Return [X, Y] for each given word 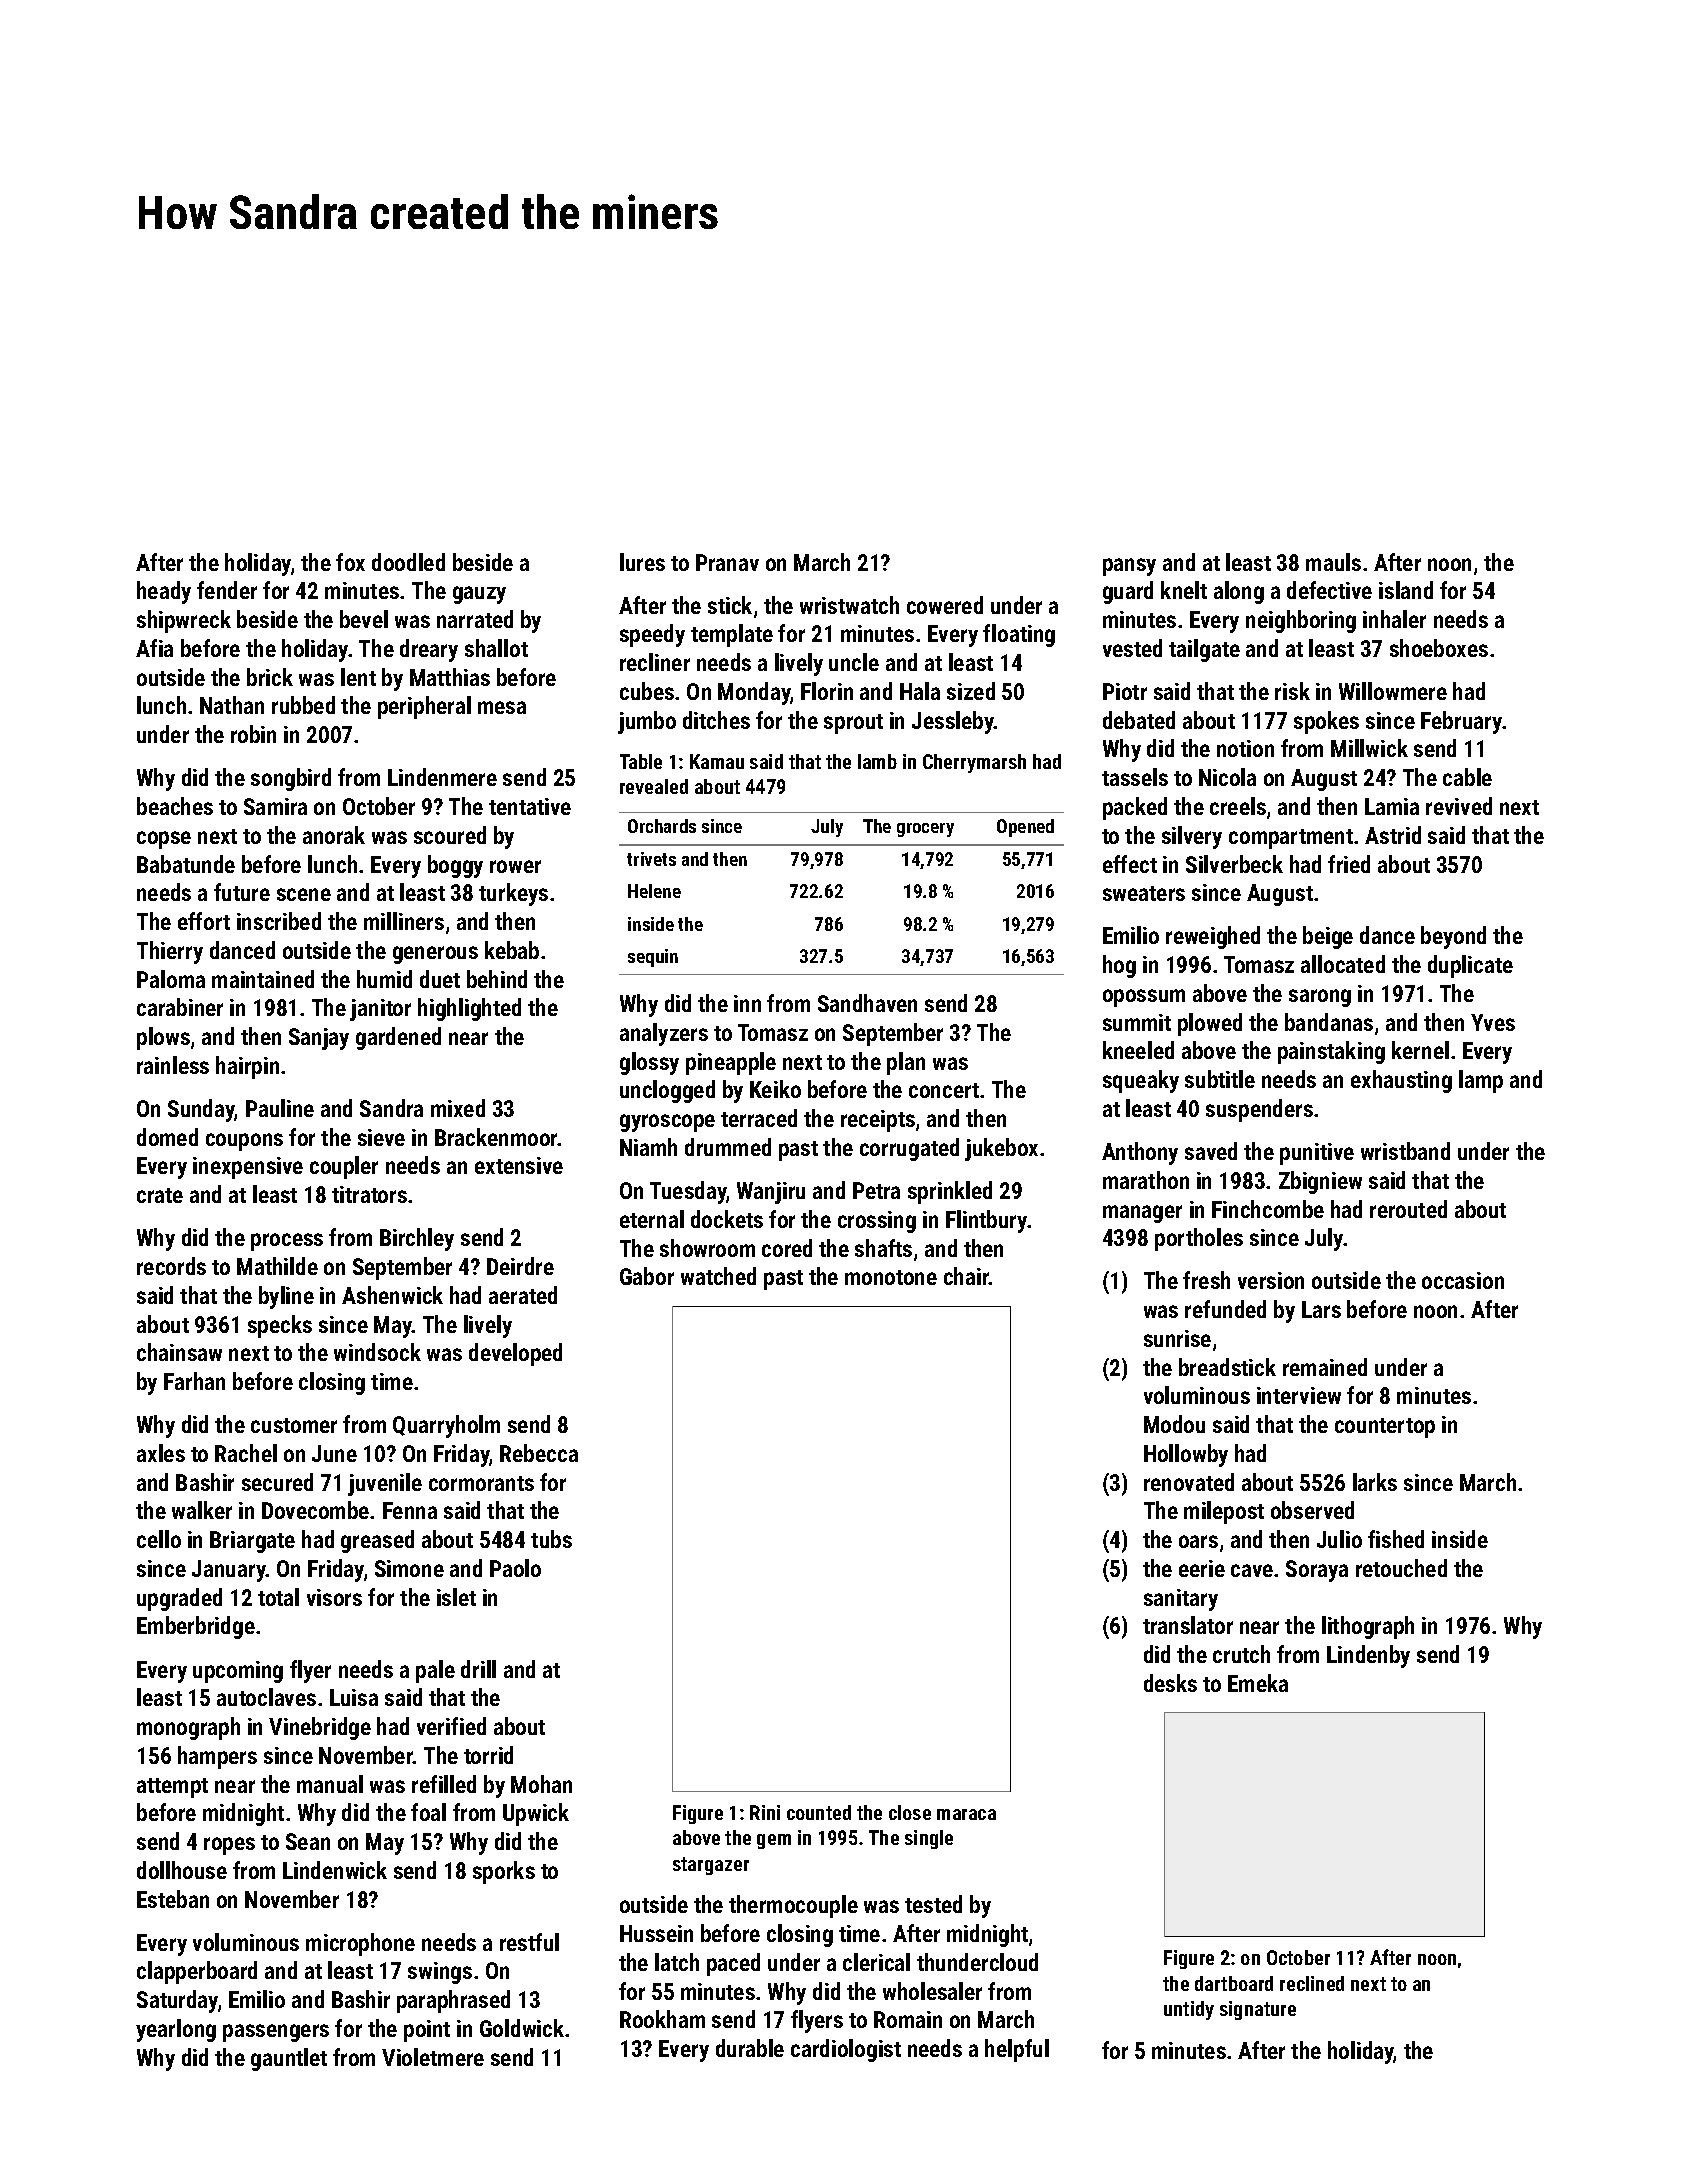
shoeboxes [1439, 648]
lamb [877, 761]
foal [428, 1812]
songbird [291, 779]
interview [1299, 1395]
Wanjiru [771, 1193]
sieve [381, 1137]
